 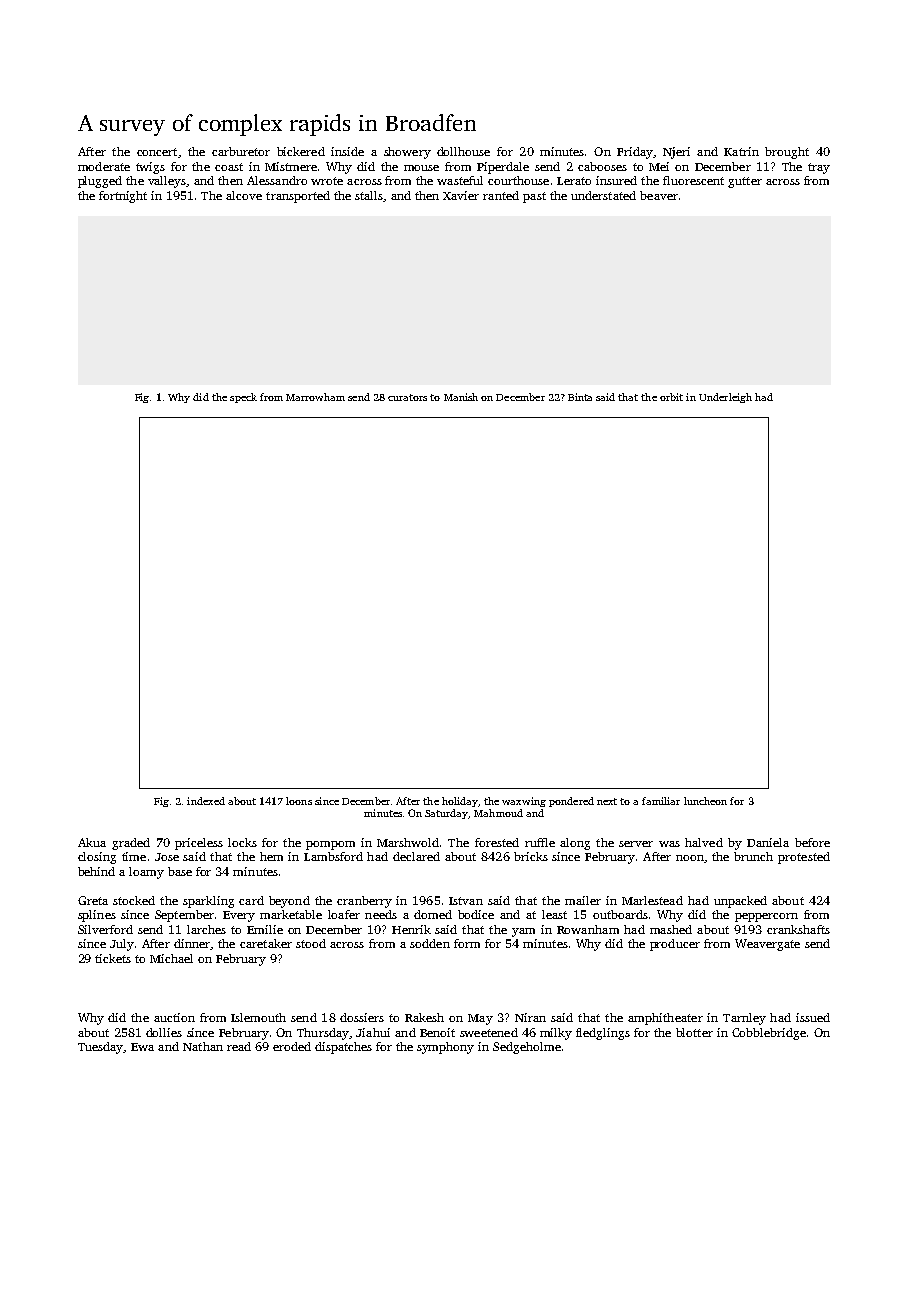 I want to click on Tuesday, so click(x=101, y=1048).
